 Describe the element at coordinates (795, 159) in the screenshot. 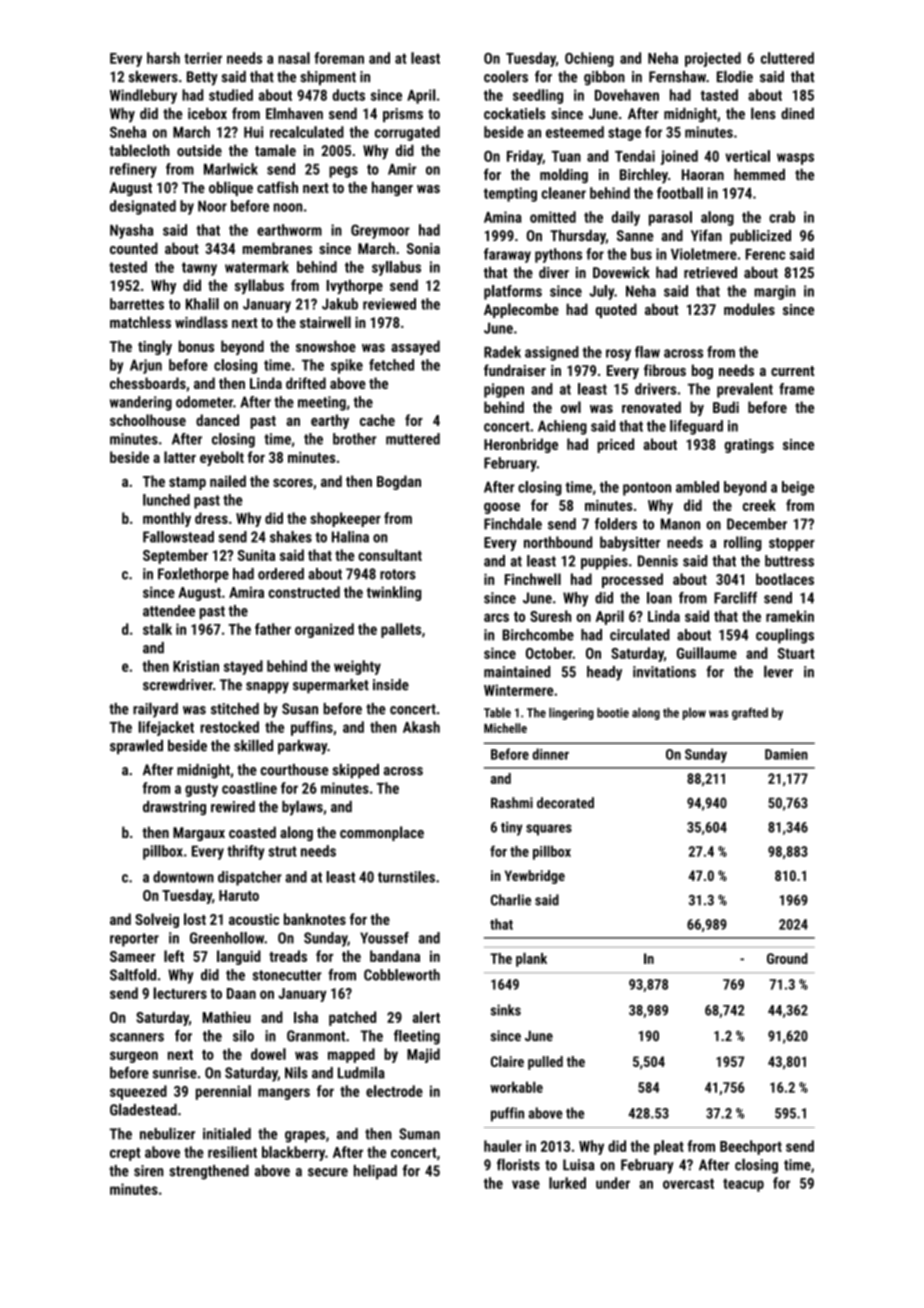

I see `wasps` at that location.
